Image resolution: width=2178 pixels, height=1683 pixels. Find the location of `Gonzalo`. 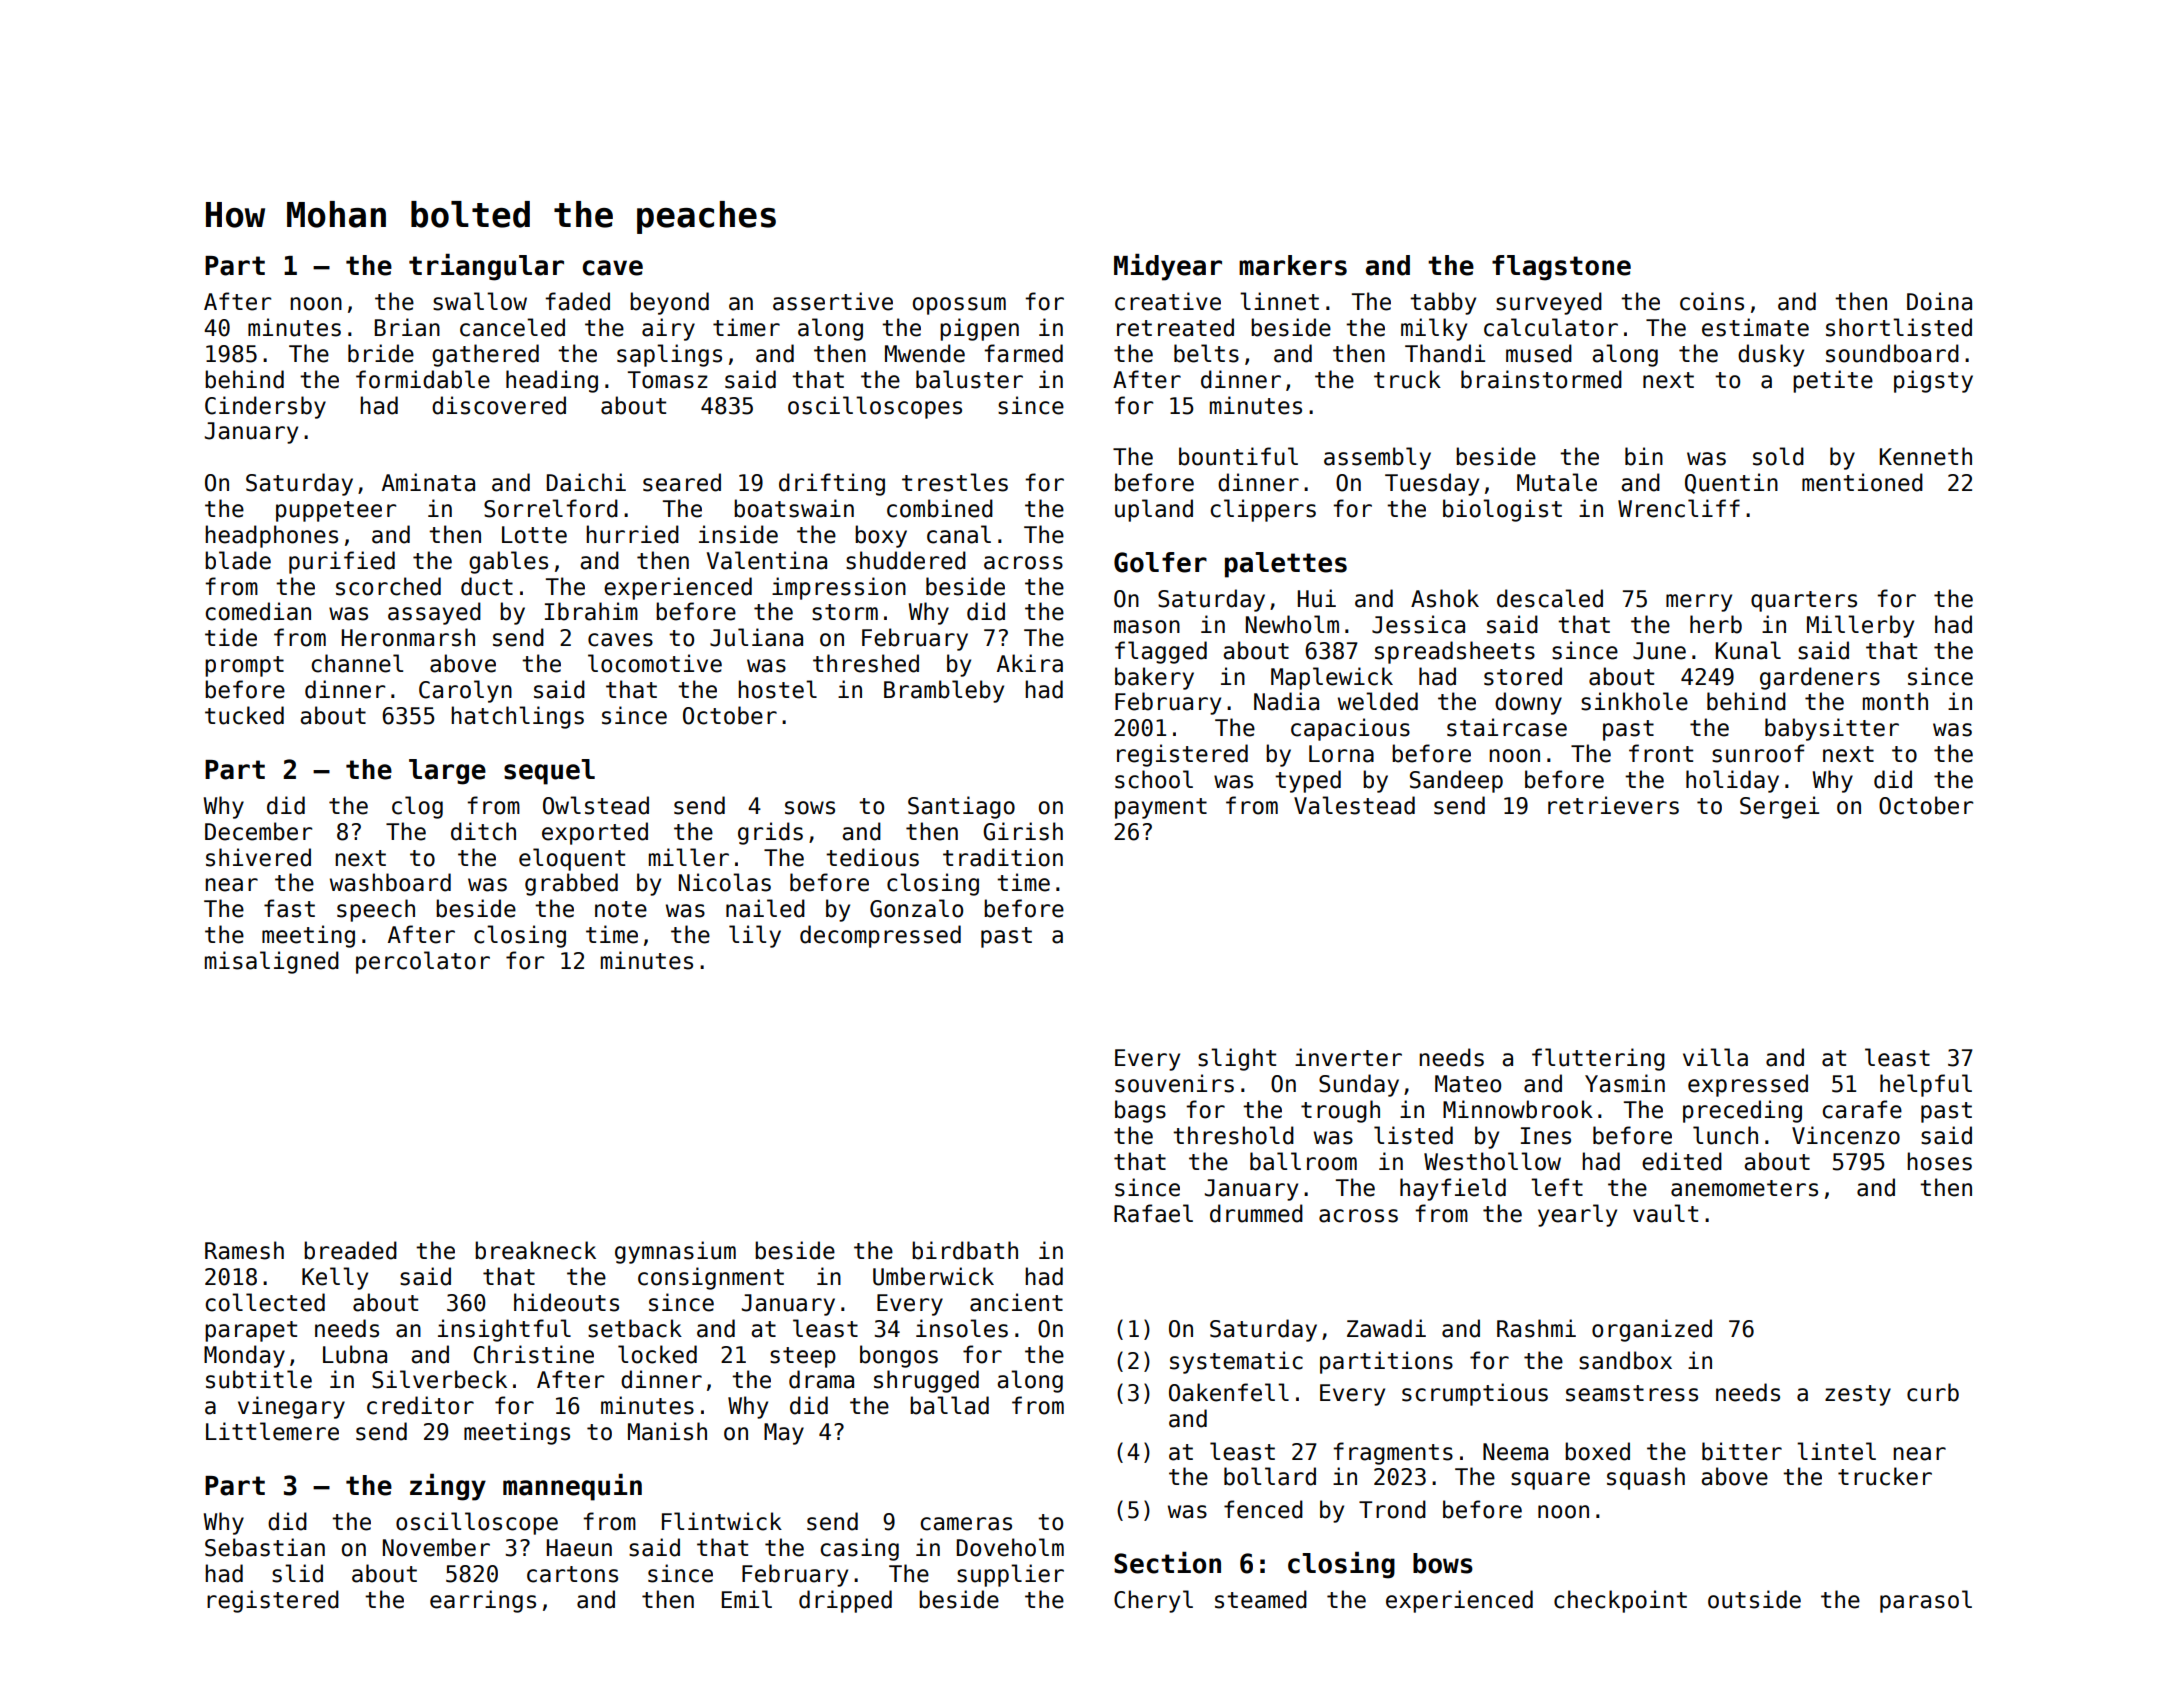

Gonzalo is located at coordinates (916, 908).
